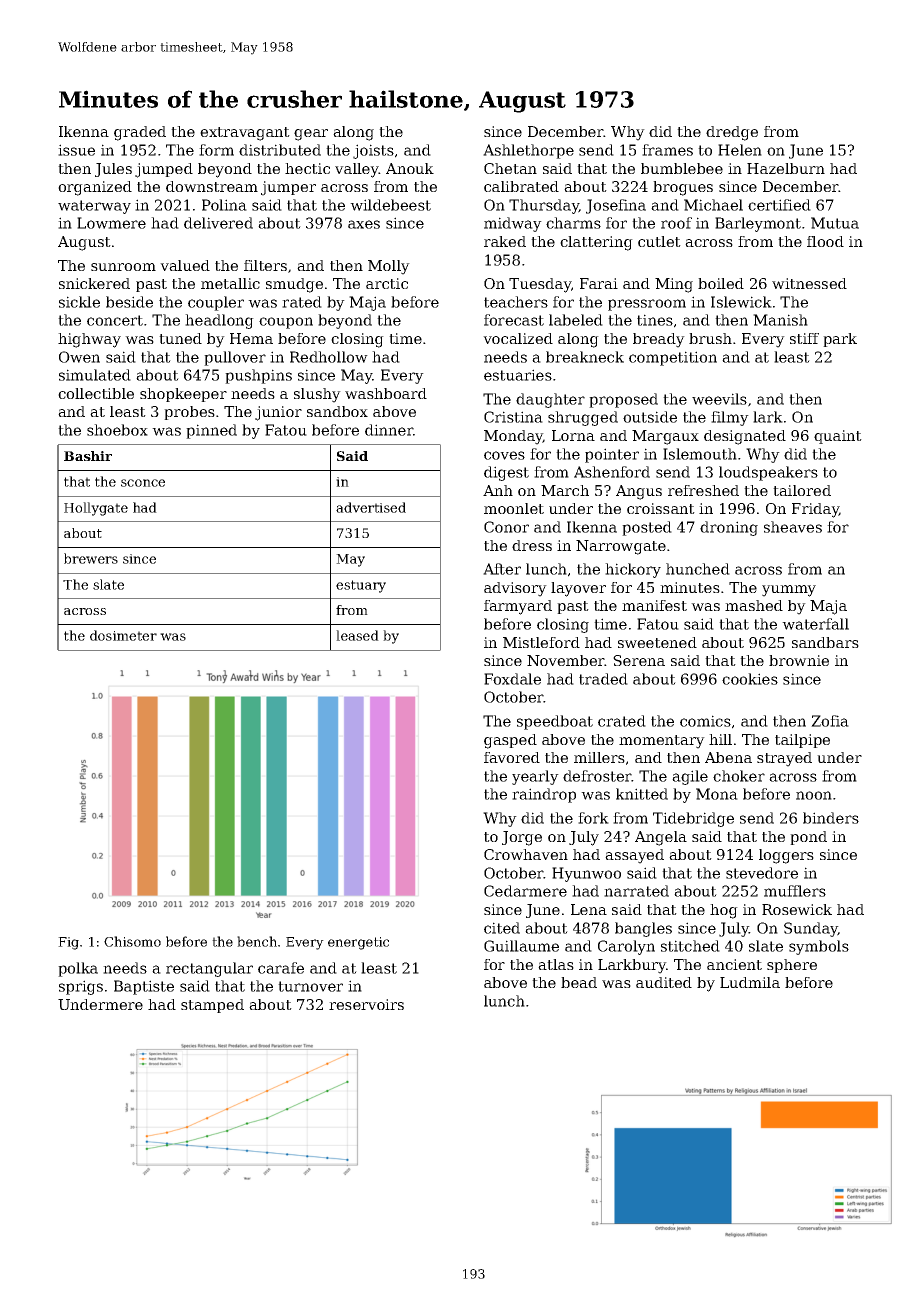  What do you see at coordinates (797, 909) in the image?
I see `Rosewick` at bounding box center [797, 909].
